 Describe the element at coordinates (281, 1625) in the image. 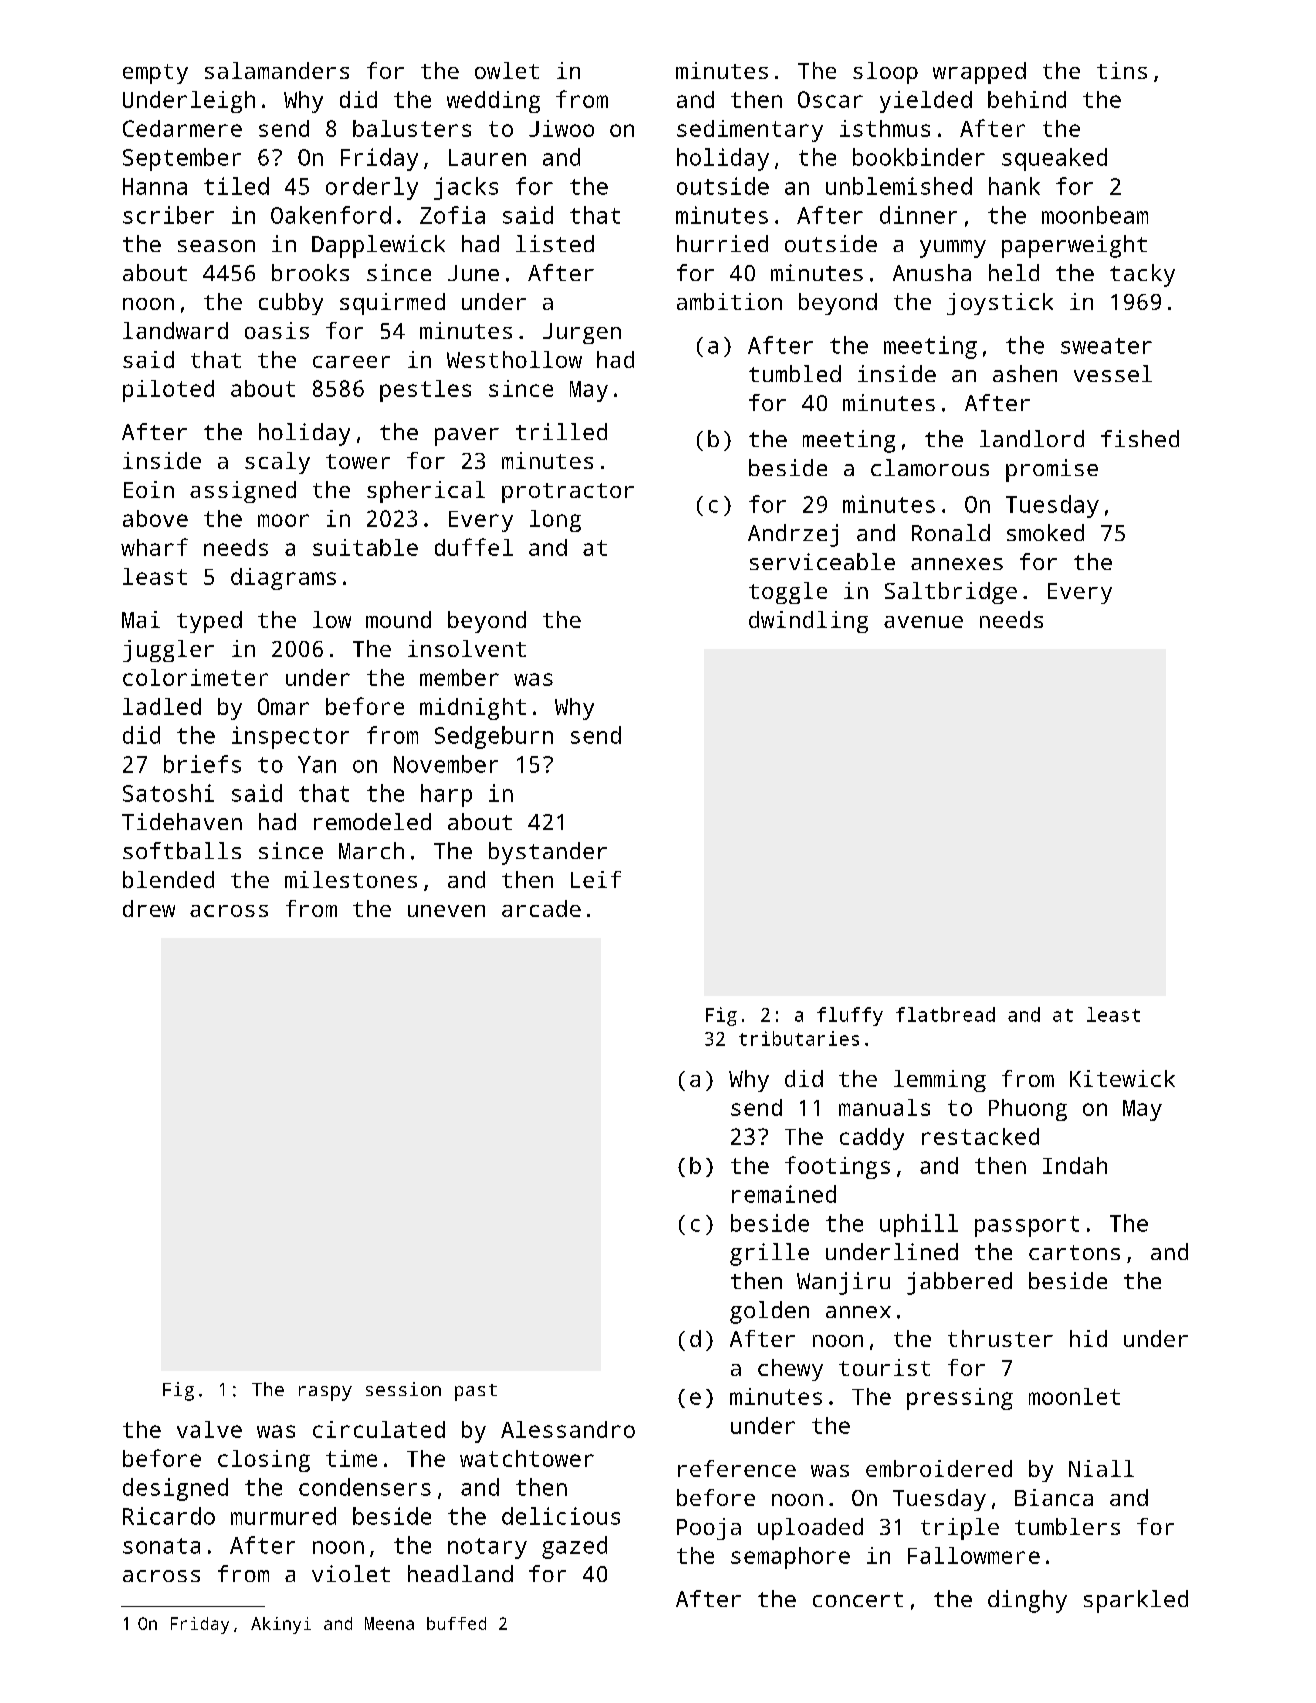

I see `Akinyi` at that location.
